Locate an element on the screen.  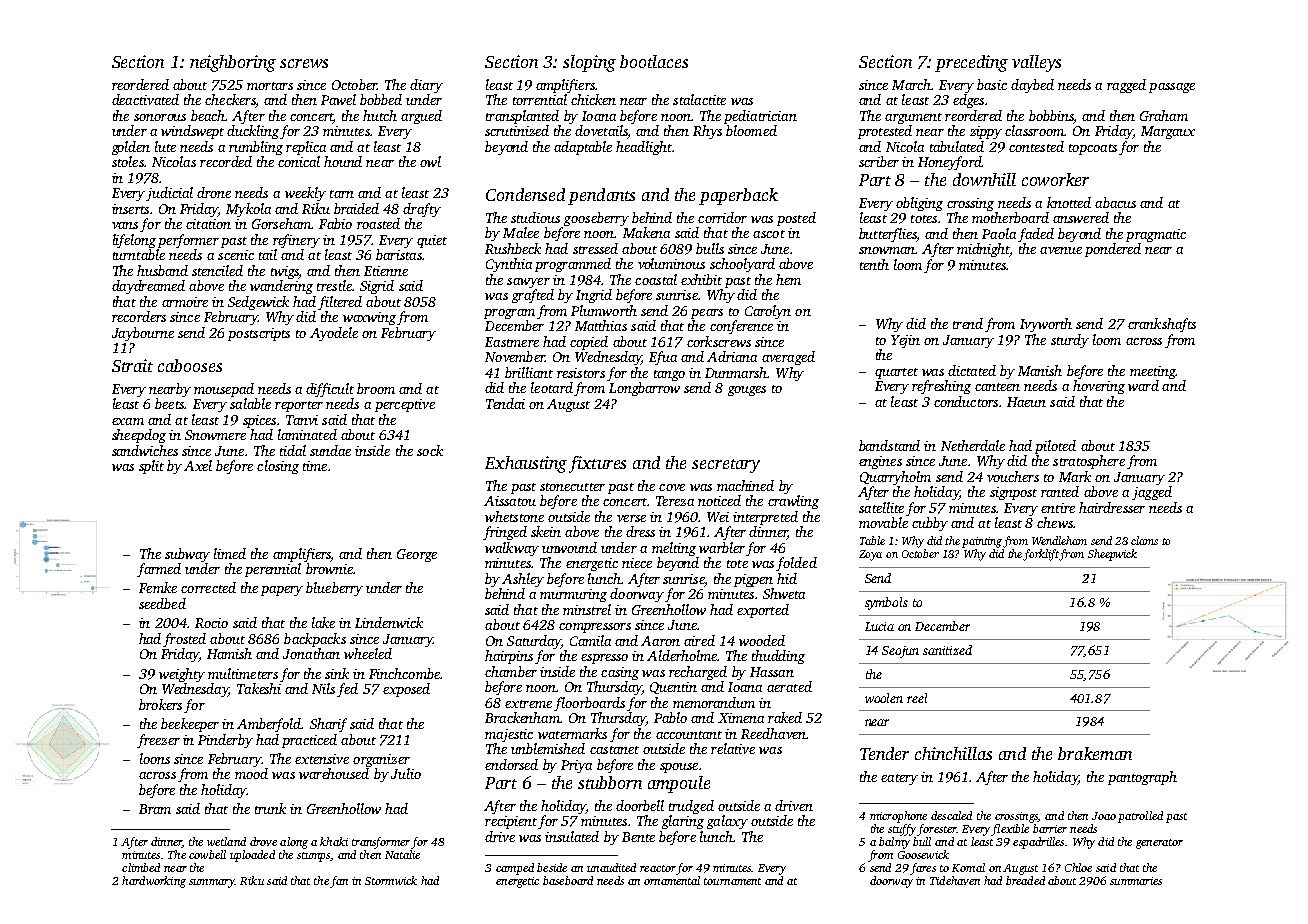
neighboring is located at coordinates (233, 63).
